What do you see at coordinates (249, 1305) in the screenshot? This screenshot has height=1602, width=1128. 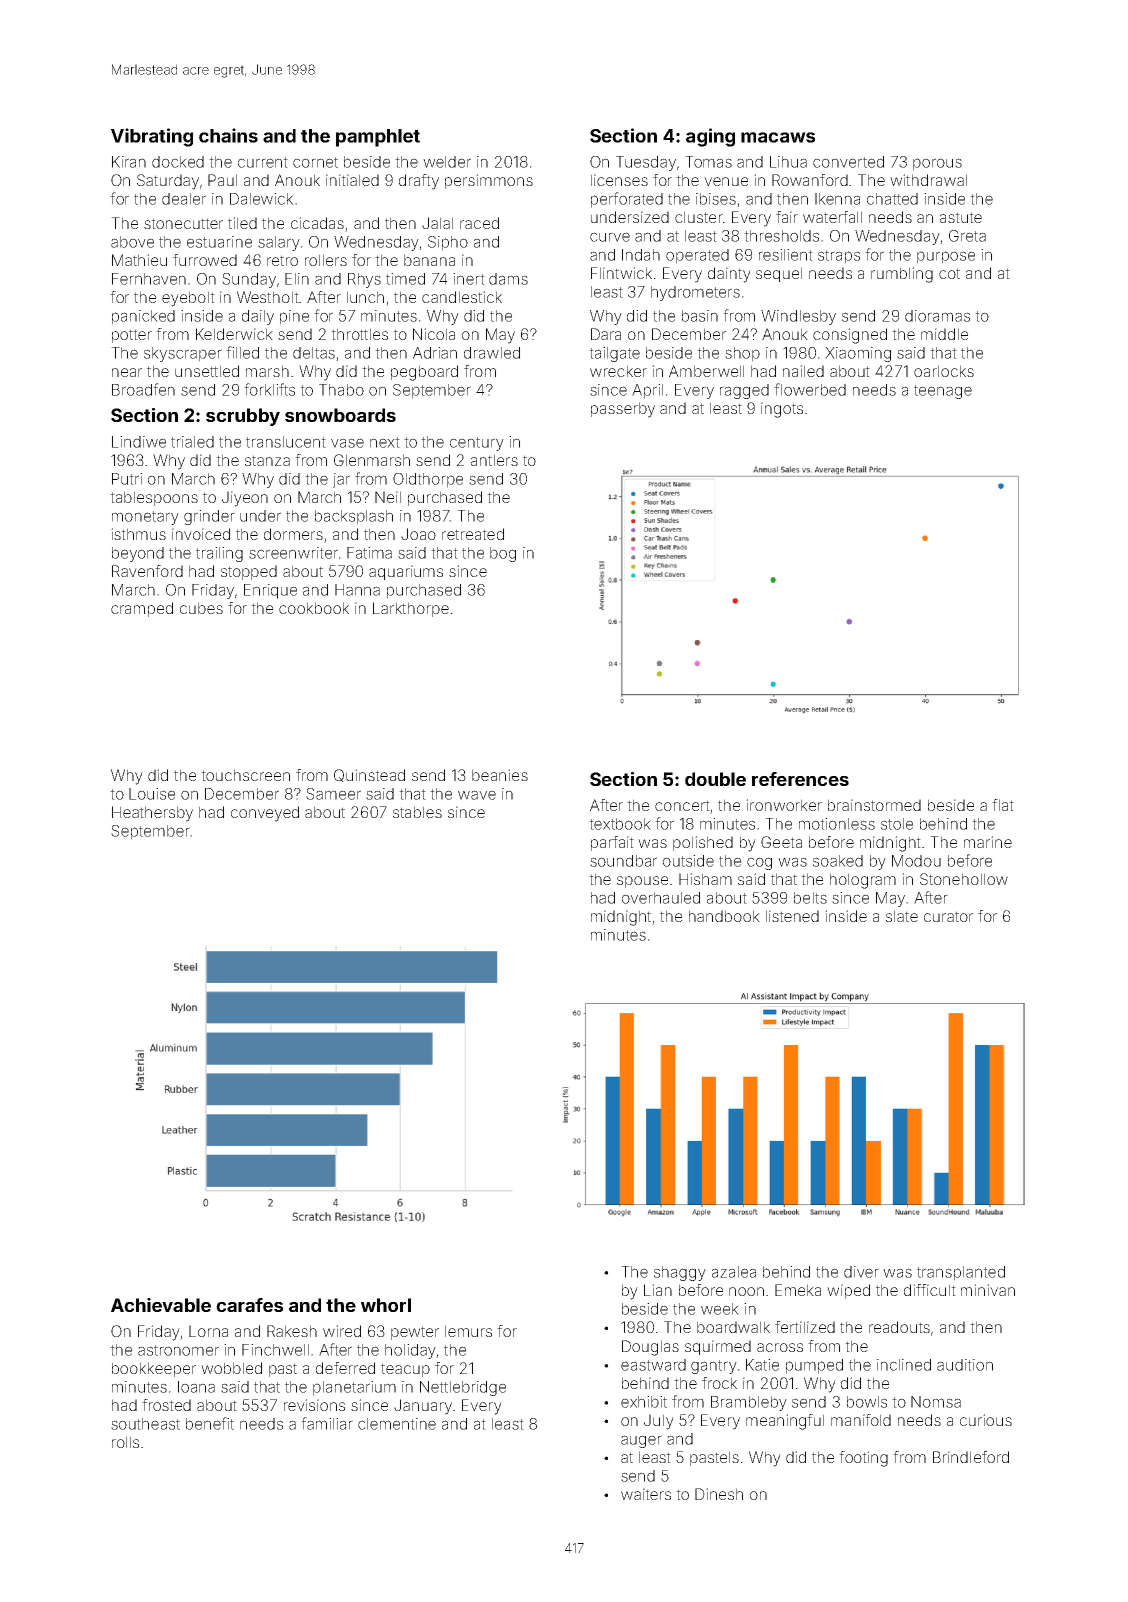 I see `carafes` at bounding box center [249, 1305].
